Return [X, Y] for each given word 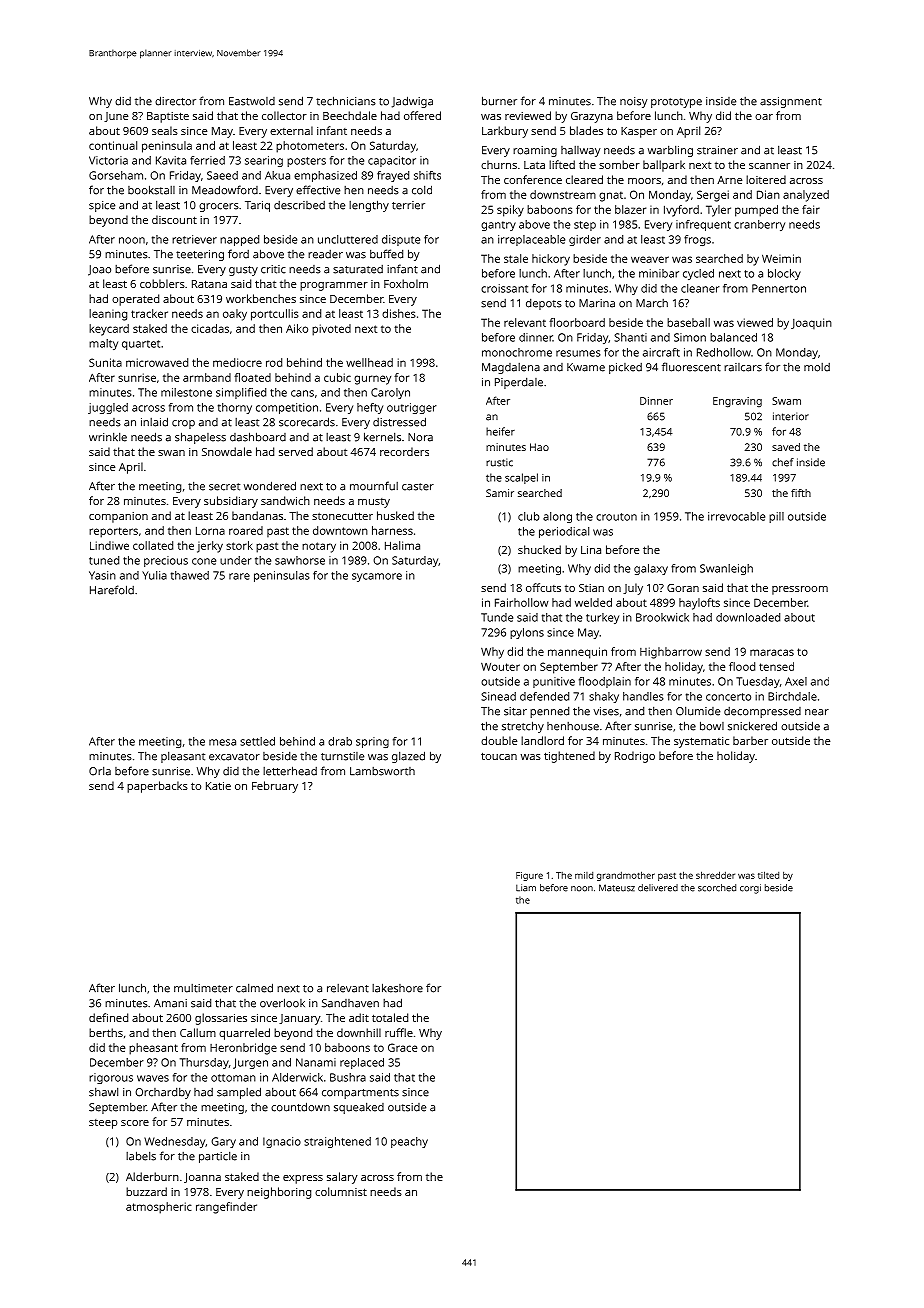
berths [106, 1032]
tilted [768, 875]
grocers [219, 207]
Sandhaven [350, 1003]
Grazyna [592, 117]
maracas [772, 652]
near [817, 712]
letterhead [290, 771]
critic [273, 269]
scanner [769, 166]
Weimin [781, 258]
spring [372, 742]
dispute [401, 240]
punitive [554, 682]
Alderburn [152, 1176]
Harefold [112, 590]
